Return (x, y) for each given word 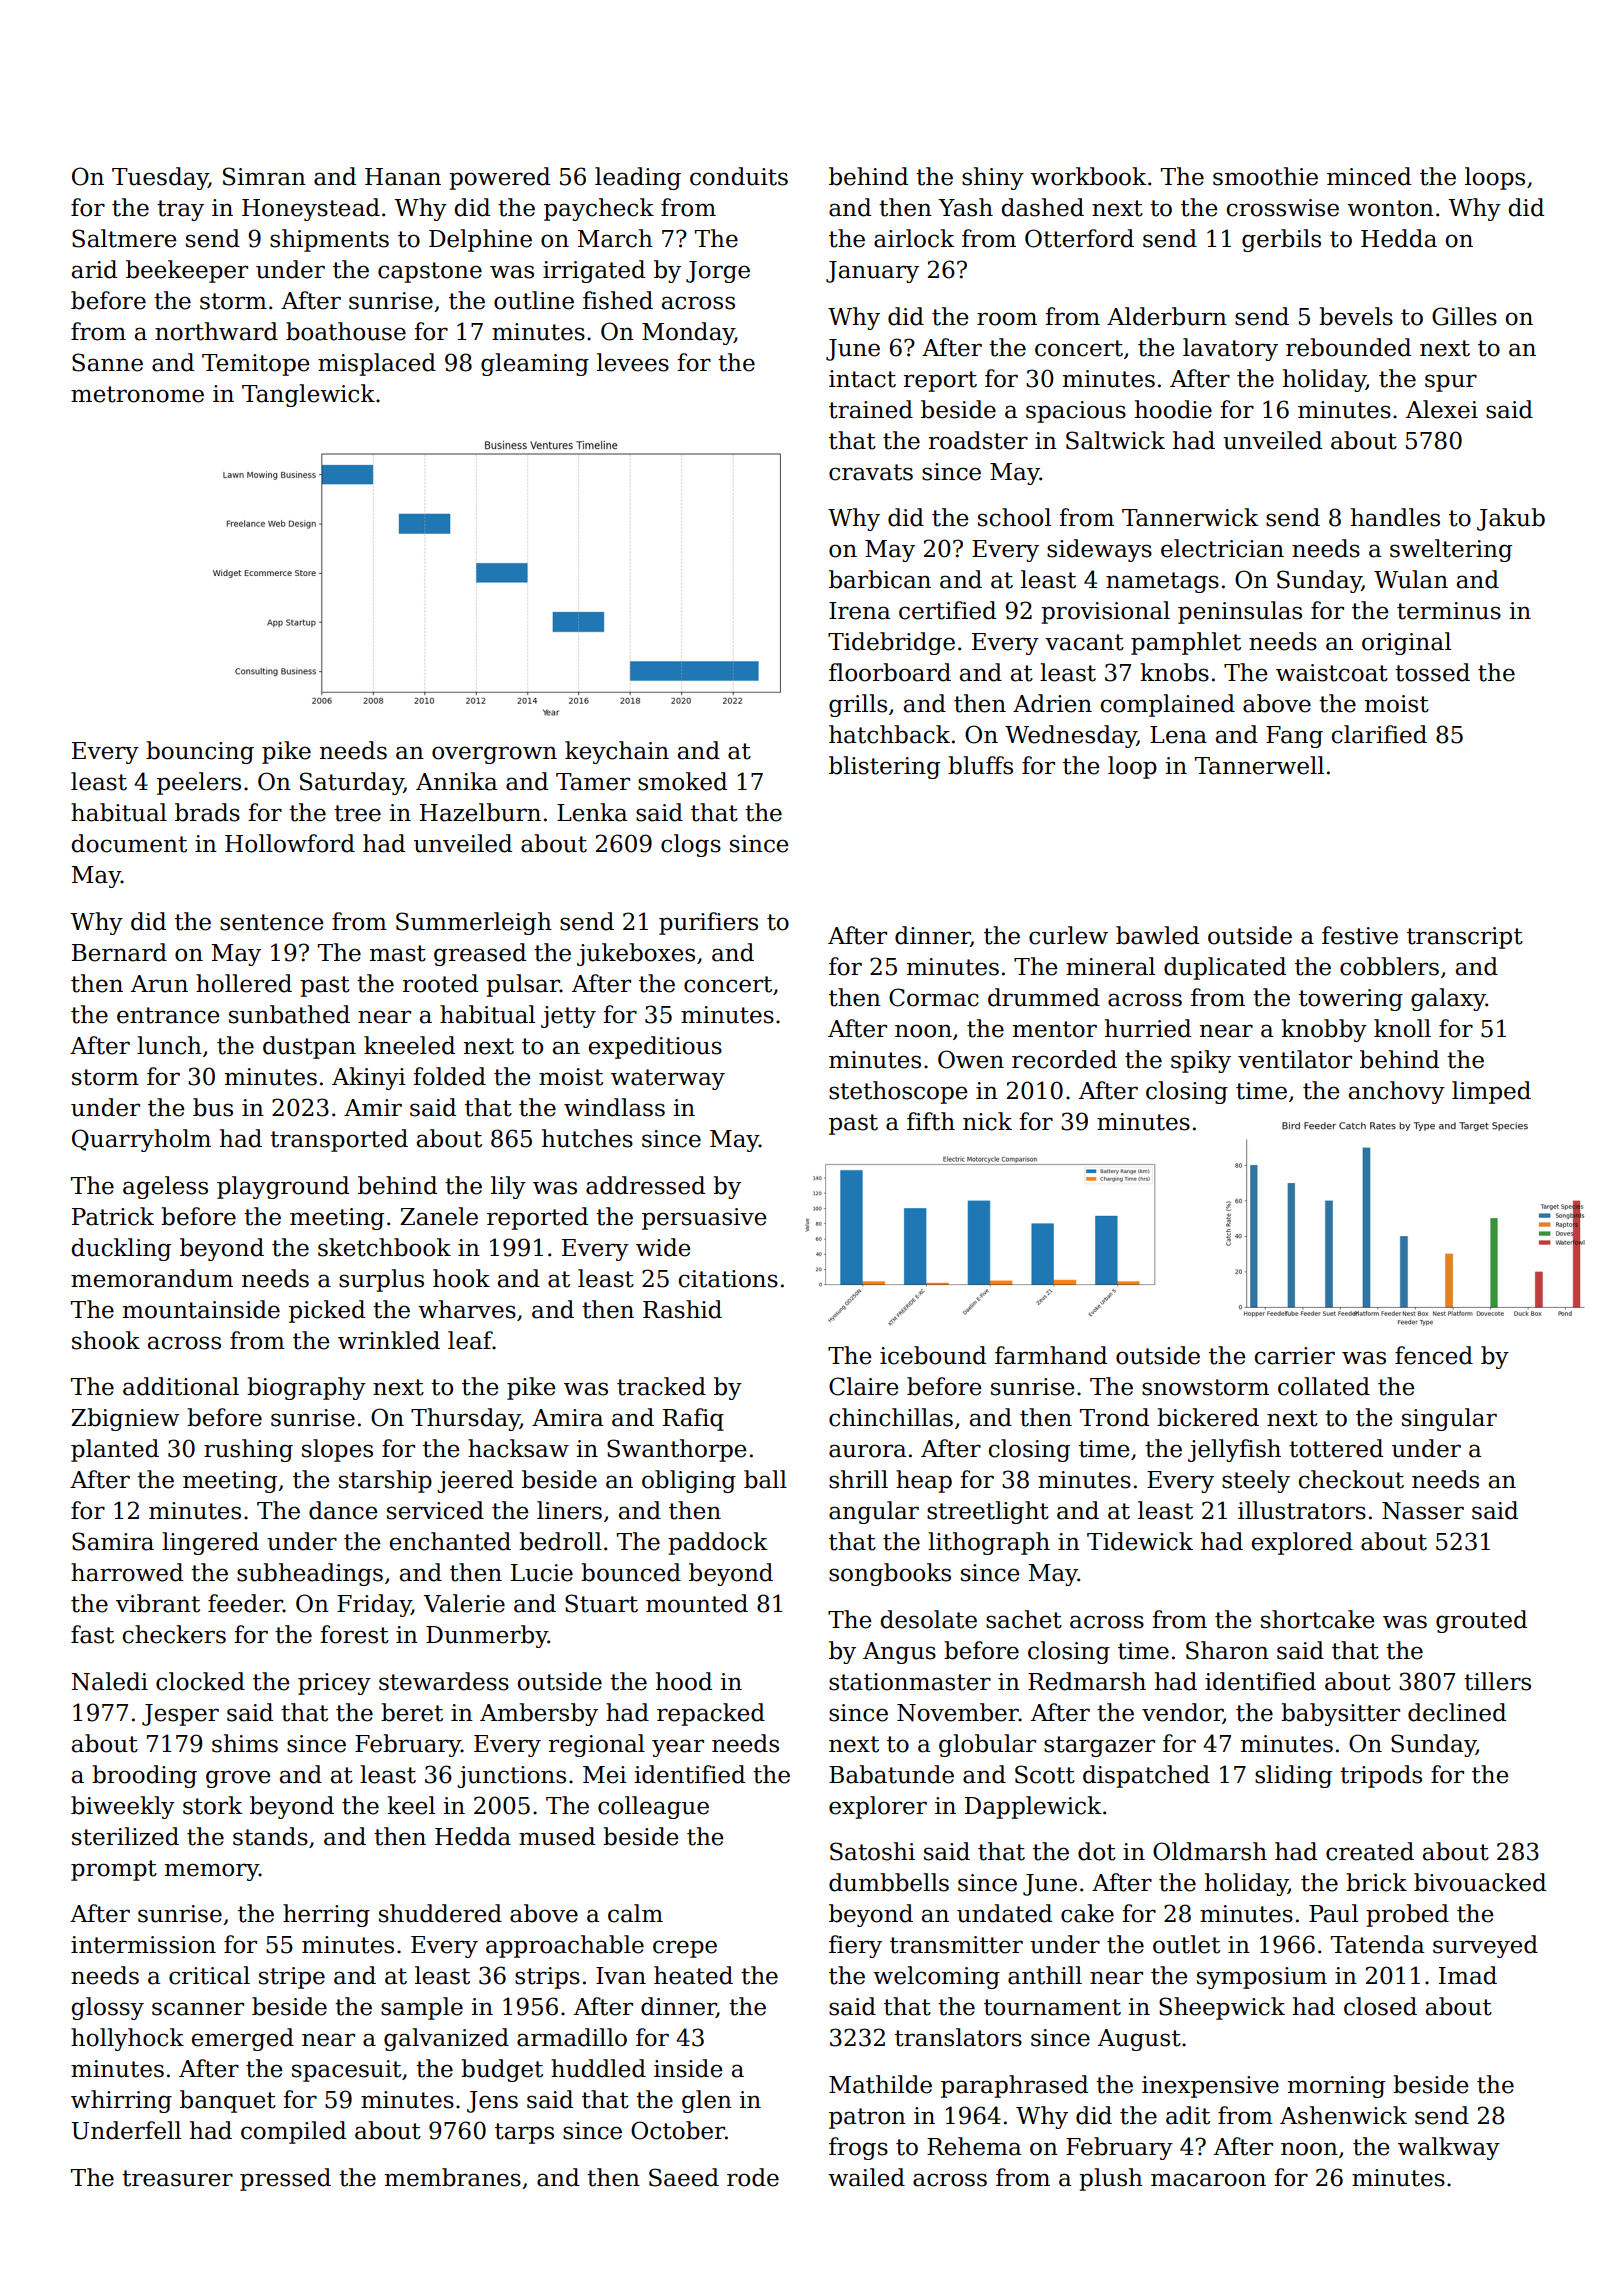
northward (216, 331)
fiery (855, 1946)
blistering (884, 767)
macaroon (1208, 2180)
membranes (453, 2177)
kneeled (409, 1045)
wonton (1390, 208)
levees (633, 362)
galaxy (1448, 999)
